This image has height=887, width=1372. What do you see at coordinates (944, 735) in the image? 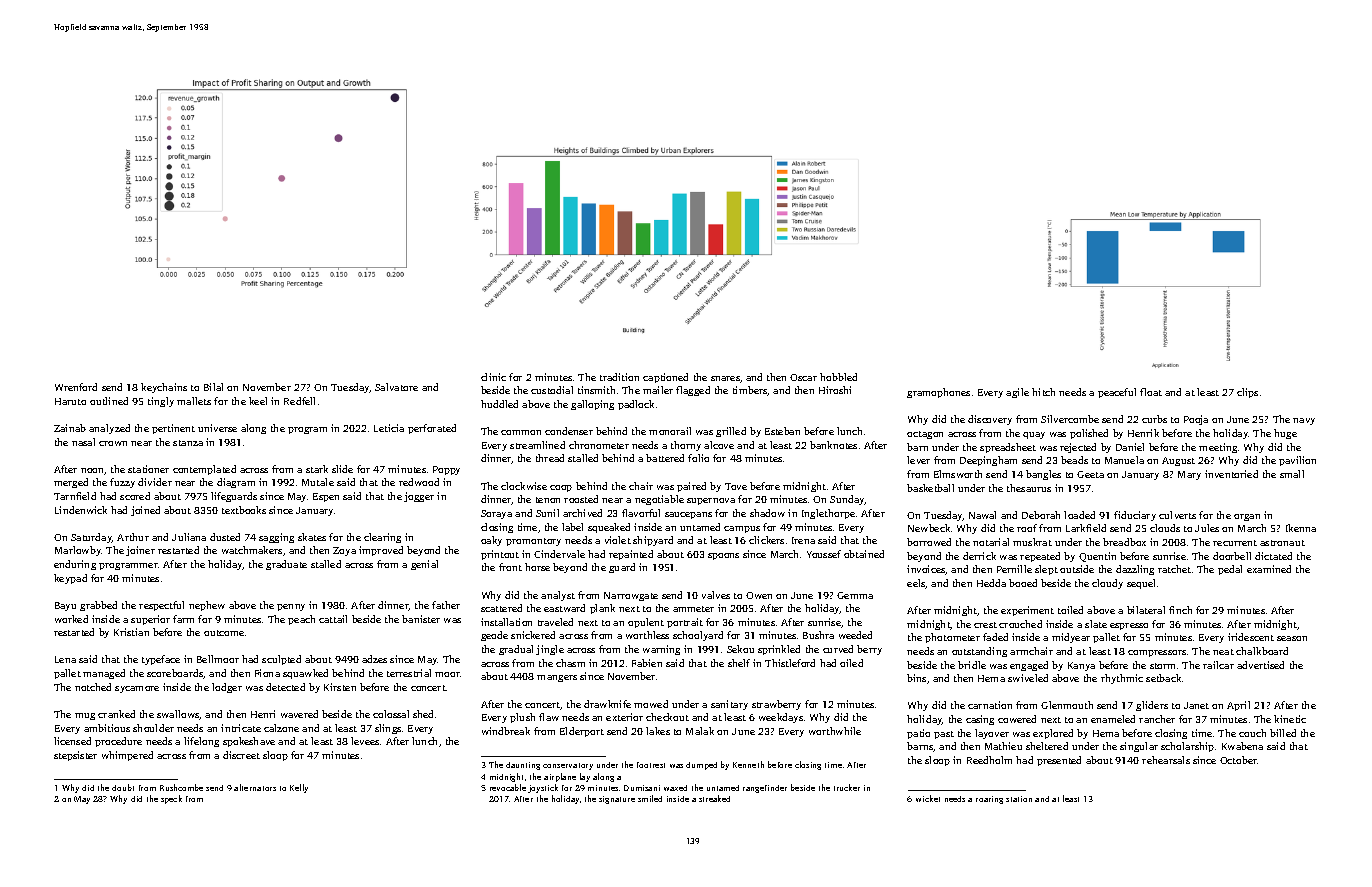
I see `past` at bounding box center [944, 735].
